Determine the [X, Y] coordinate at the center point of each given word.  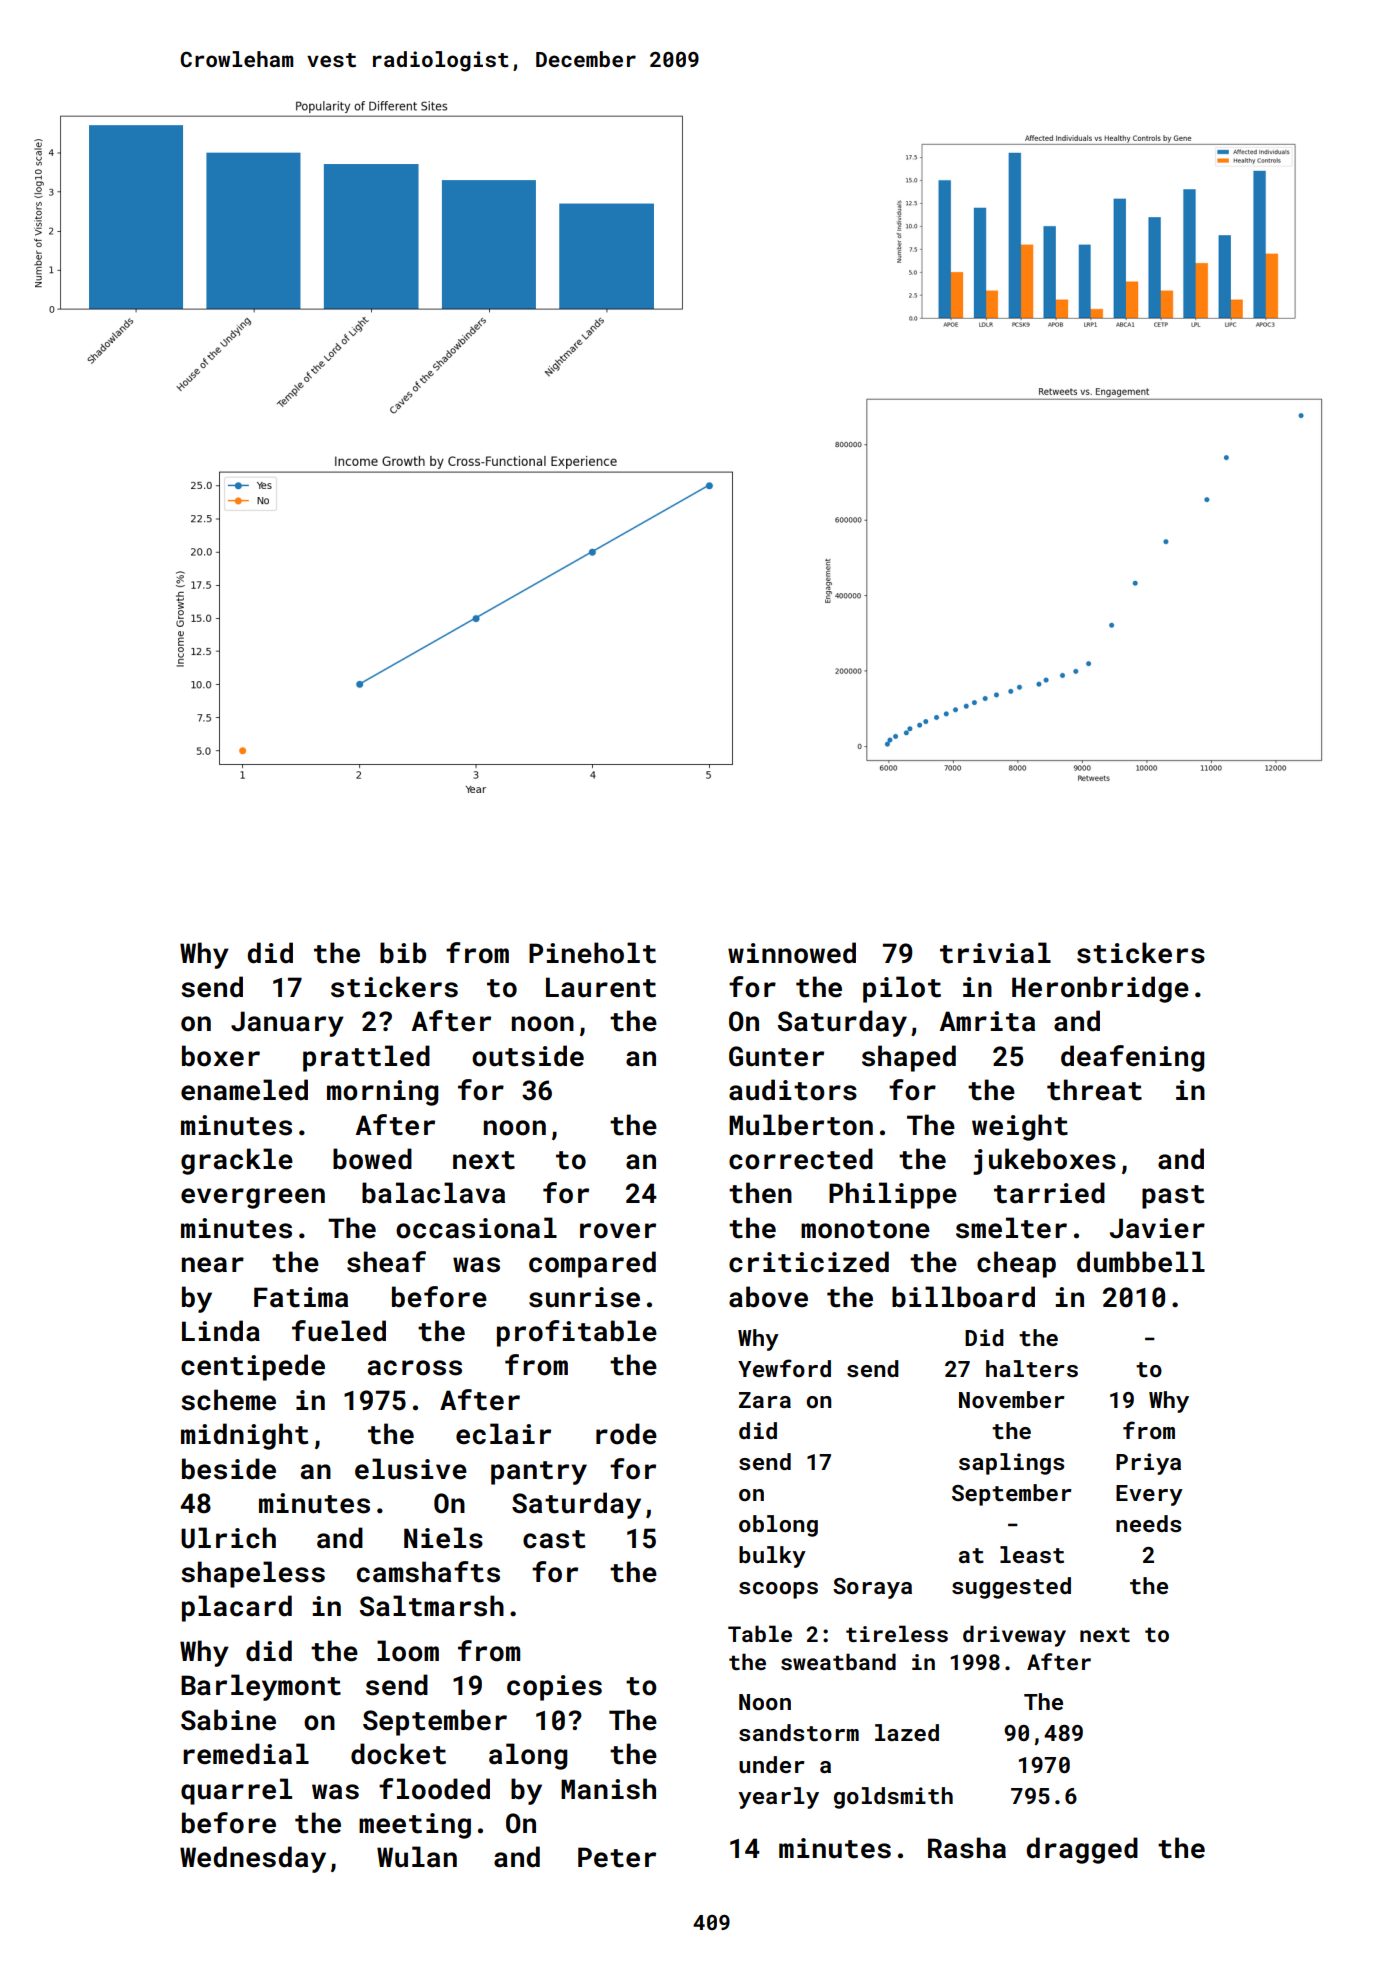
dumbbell [1141, 1262]
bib [403, 953]
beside [229, 1469]
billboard [963, 1297]
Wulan [417, 1857]
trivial [995, 953]
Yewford [784, 1368]
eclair [503, 1434]
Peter [617, 1857]
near [213, 1265]
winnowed [792, 953]
